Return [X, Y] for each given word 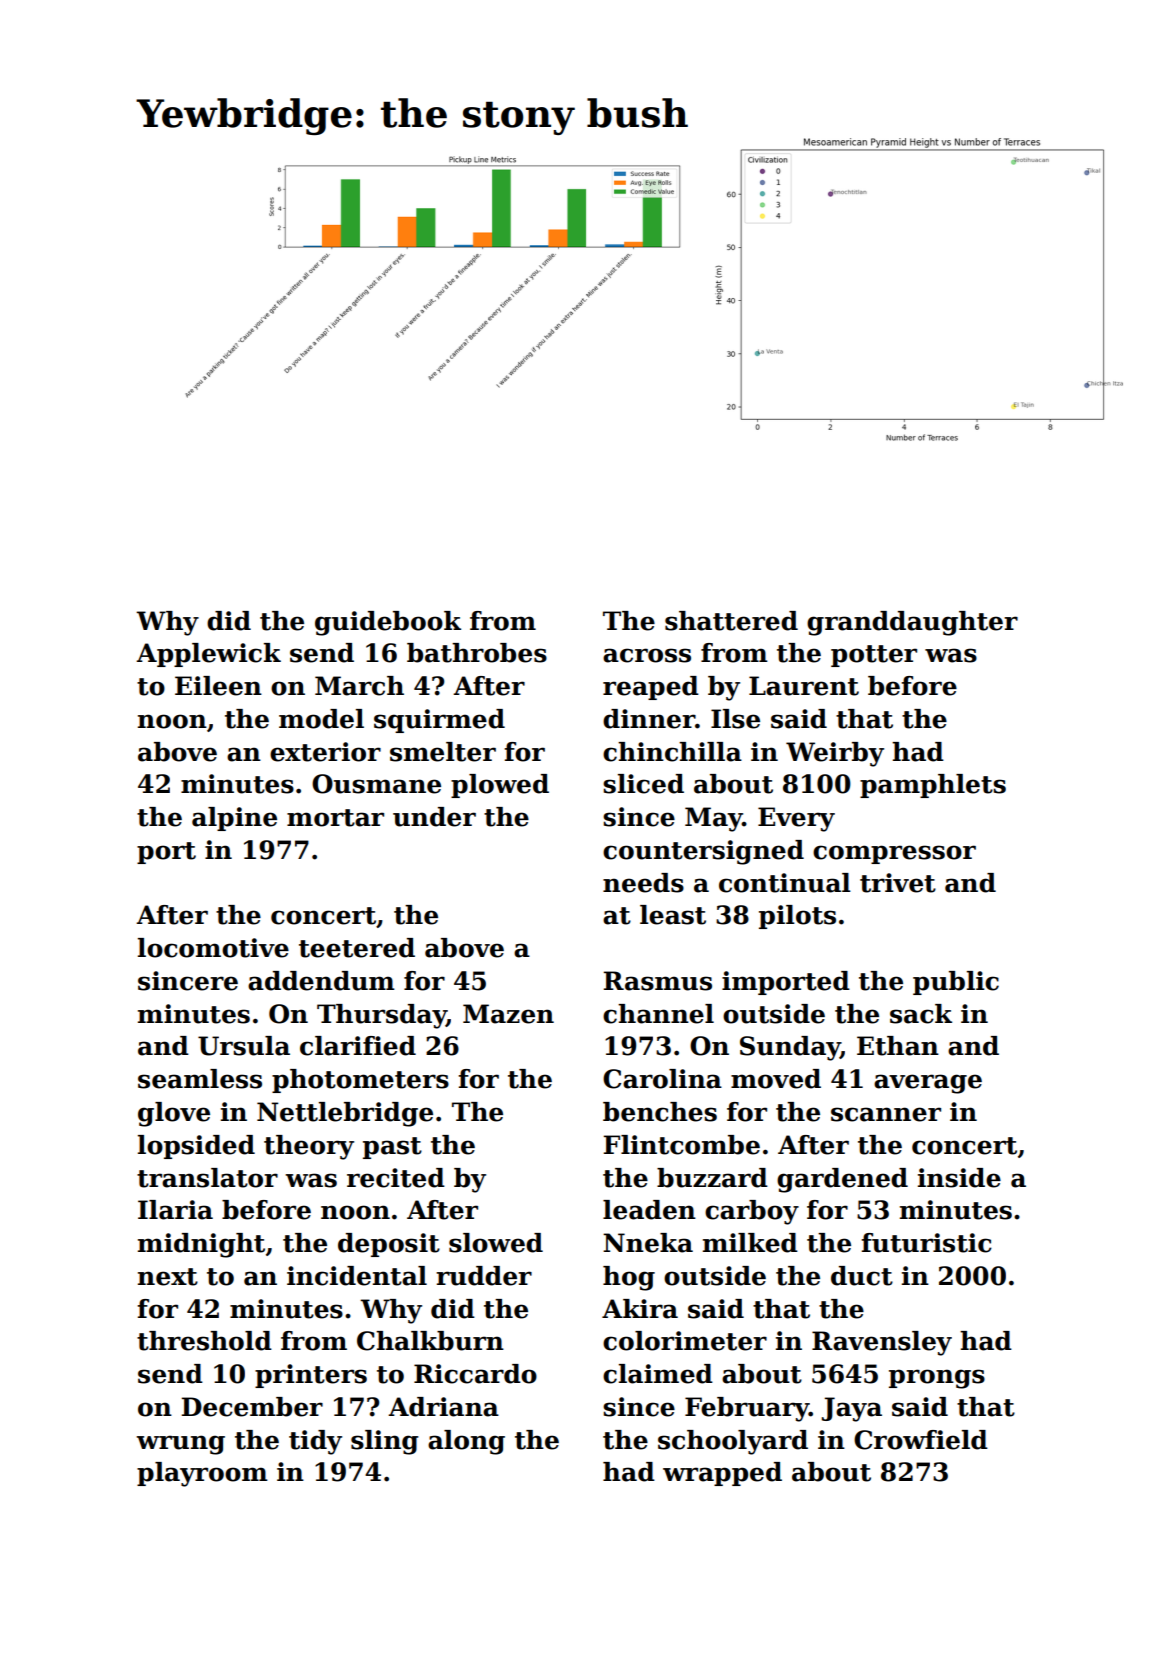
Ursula [244, 1046]
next [168, 1277]
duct [862, 1276]
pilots [797, 917]
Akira [640, 1309]
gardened [842, 1180]
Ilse [735, 719]
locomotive [213, 948]
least [673, 915]
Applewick [208, 655]
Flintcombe [681, 1145]
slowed [496, 1243]
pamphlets [933, 786]
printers [311, 1376]
